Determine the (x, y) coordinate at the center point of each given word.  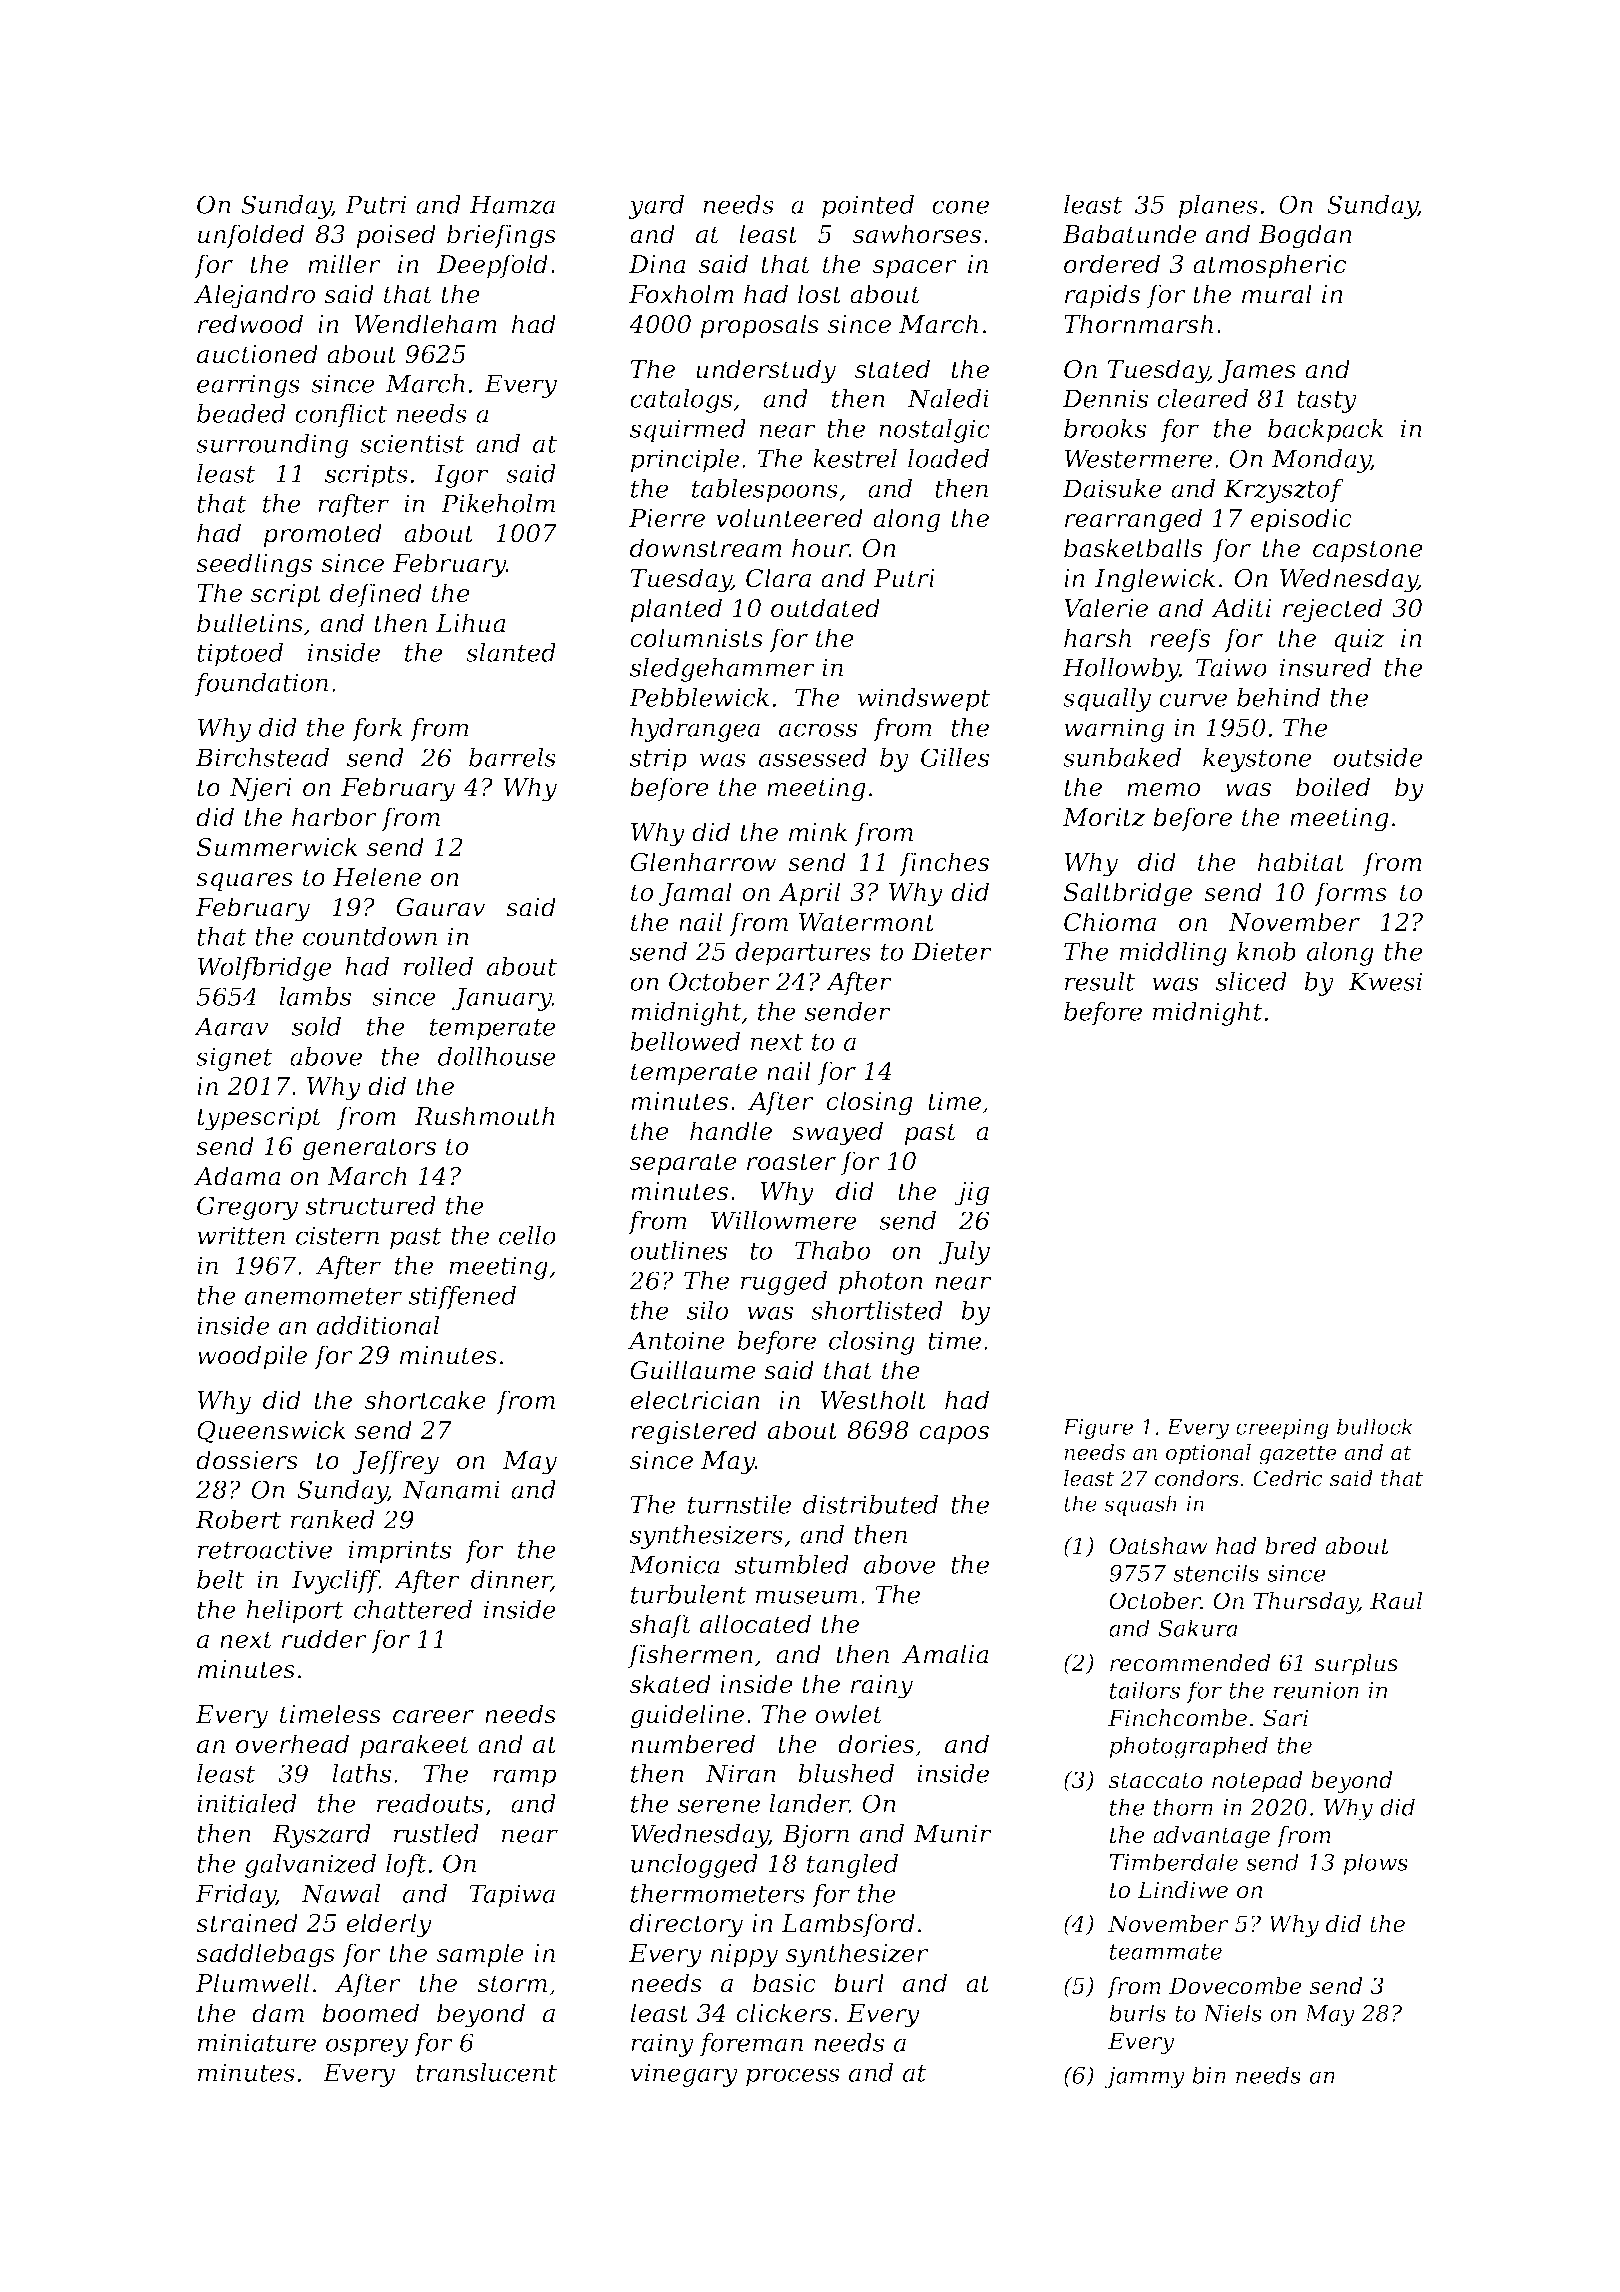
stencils (1216, 1573)
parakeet (415, 1746)
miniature (257, 2042)
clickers (783, 2013)
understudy (766, 371)
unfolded (250, 236)
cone (960, 207)
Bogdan (1305, 236)
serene (719, 1806)
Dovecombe (1235, 1986)
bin (1209, 2075)
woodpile (252, 1357)
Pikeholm (498, 503)
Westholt (873, 1400)
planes (1218, 207)
